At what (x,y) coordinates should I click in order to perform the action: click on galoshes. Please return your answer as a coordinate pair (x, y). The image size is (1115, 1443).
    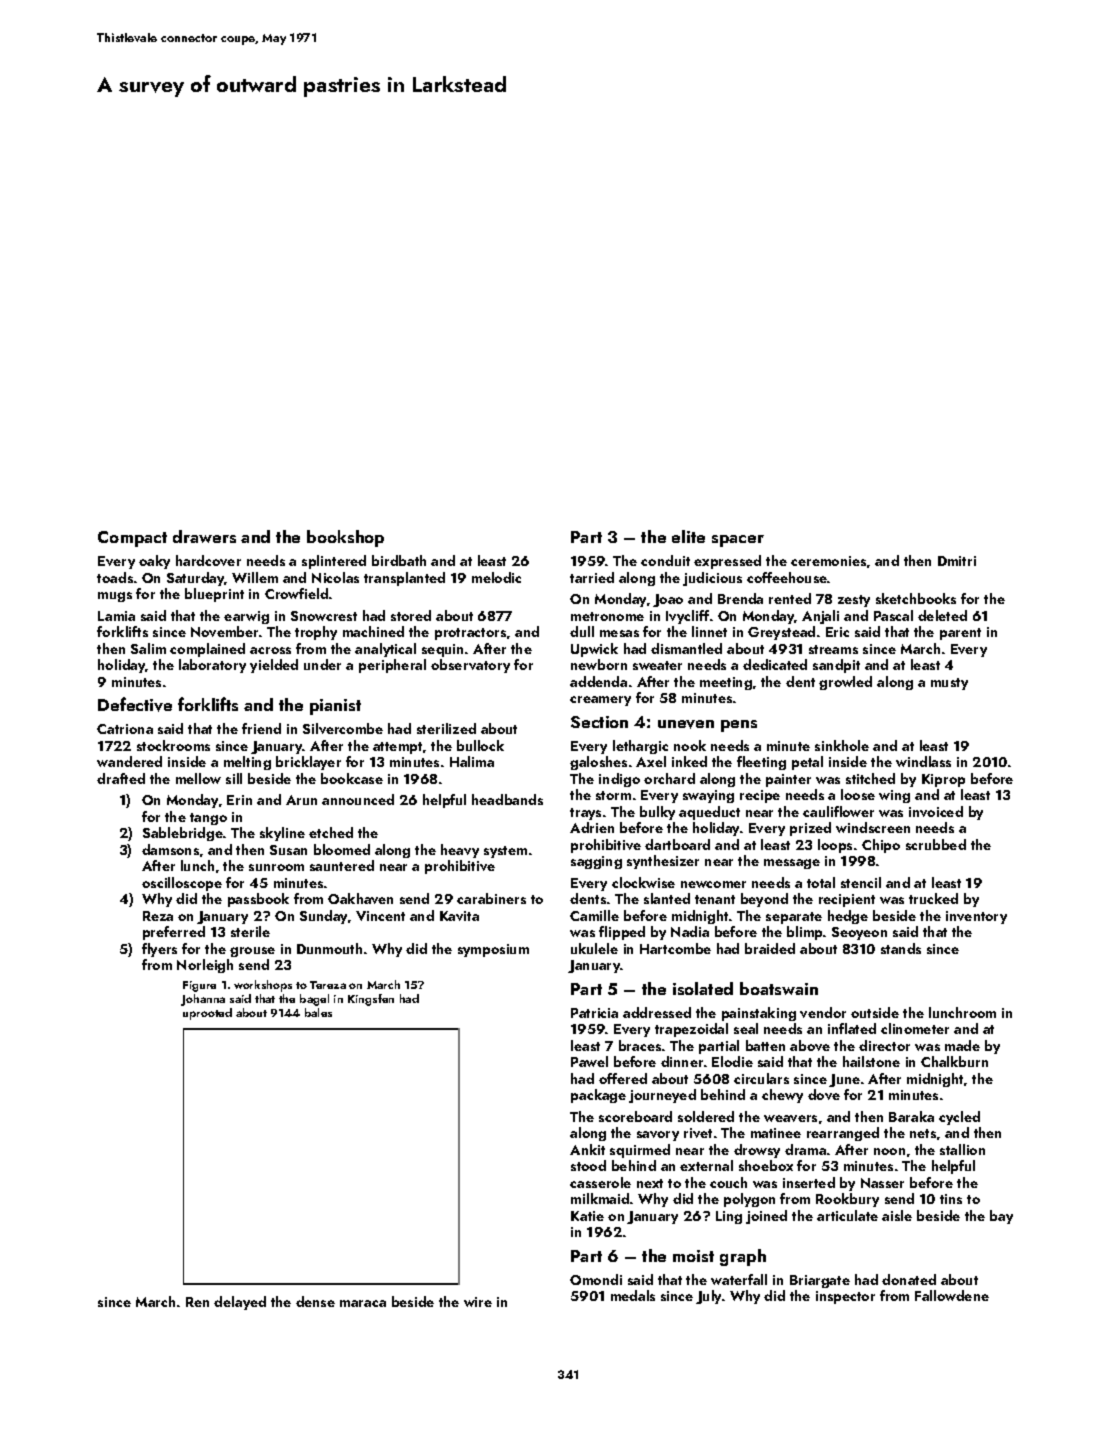
    Looking at the image, I should click on (598, 763).
